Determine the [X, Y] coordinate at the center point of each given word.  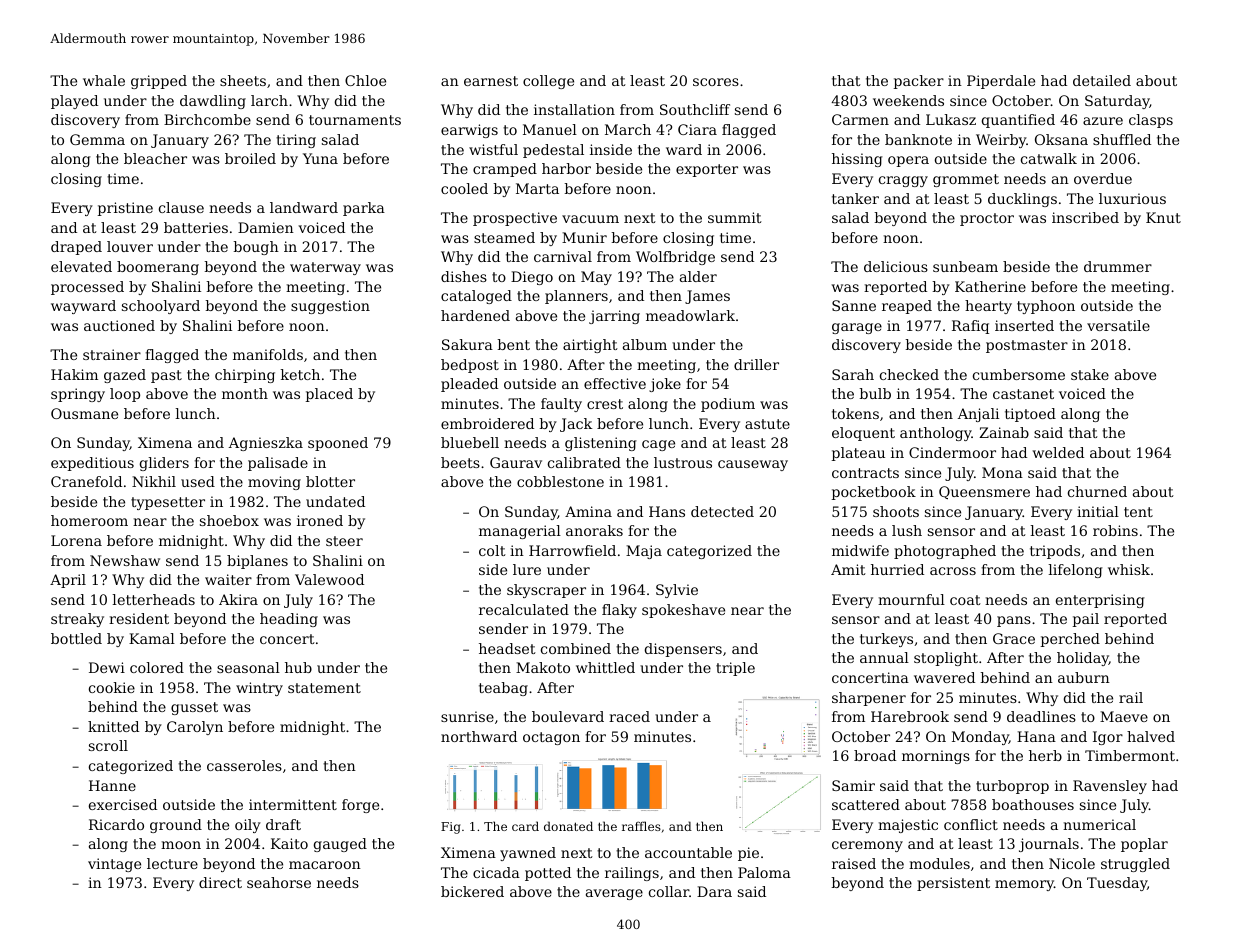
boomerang [158, 268]
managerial [520, 532]
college [548, 82]
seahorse [279, 882]
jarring [614, 317]
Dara [714, 891]
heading [289, 620]
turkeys [886, 640]
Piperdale [1001, 82]
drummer [1118, 266]
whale [104, 80]
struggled [1135, 865]
